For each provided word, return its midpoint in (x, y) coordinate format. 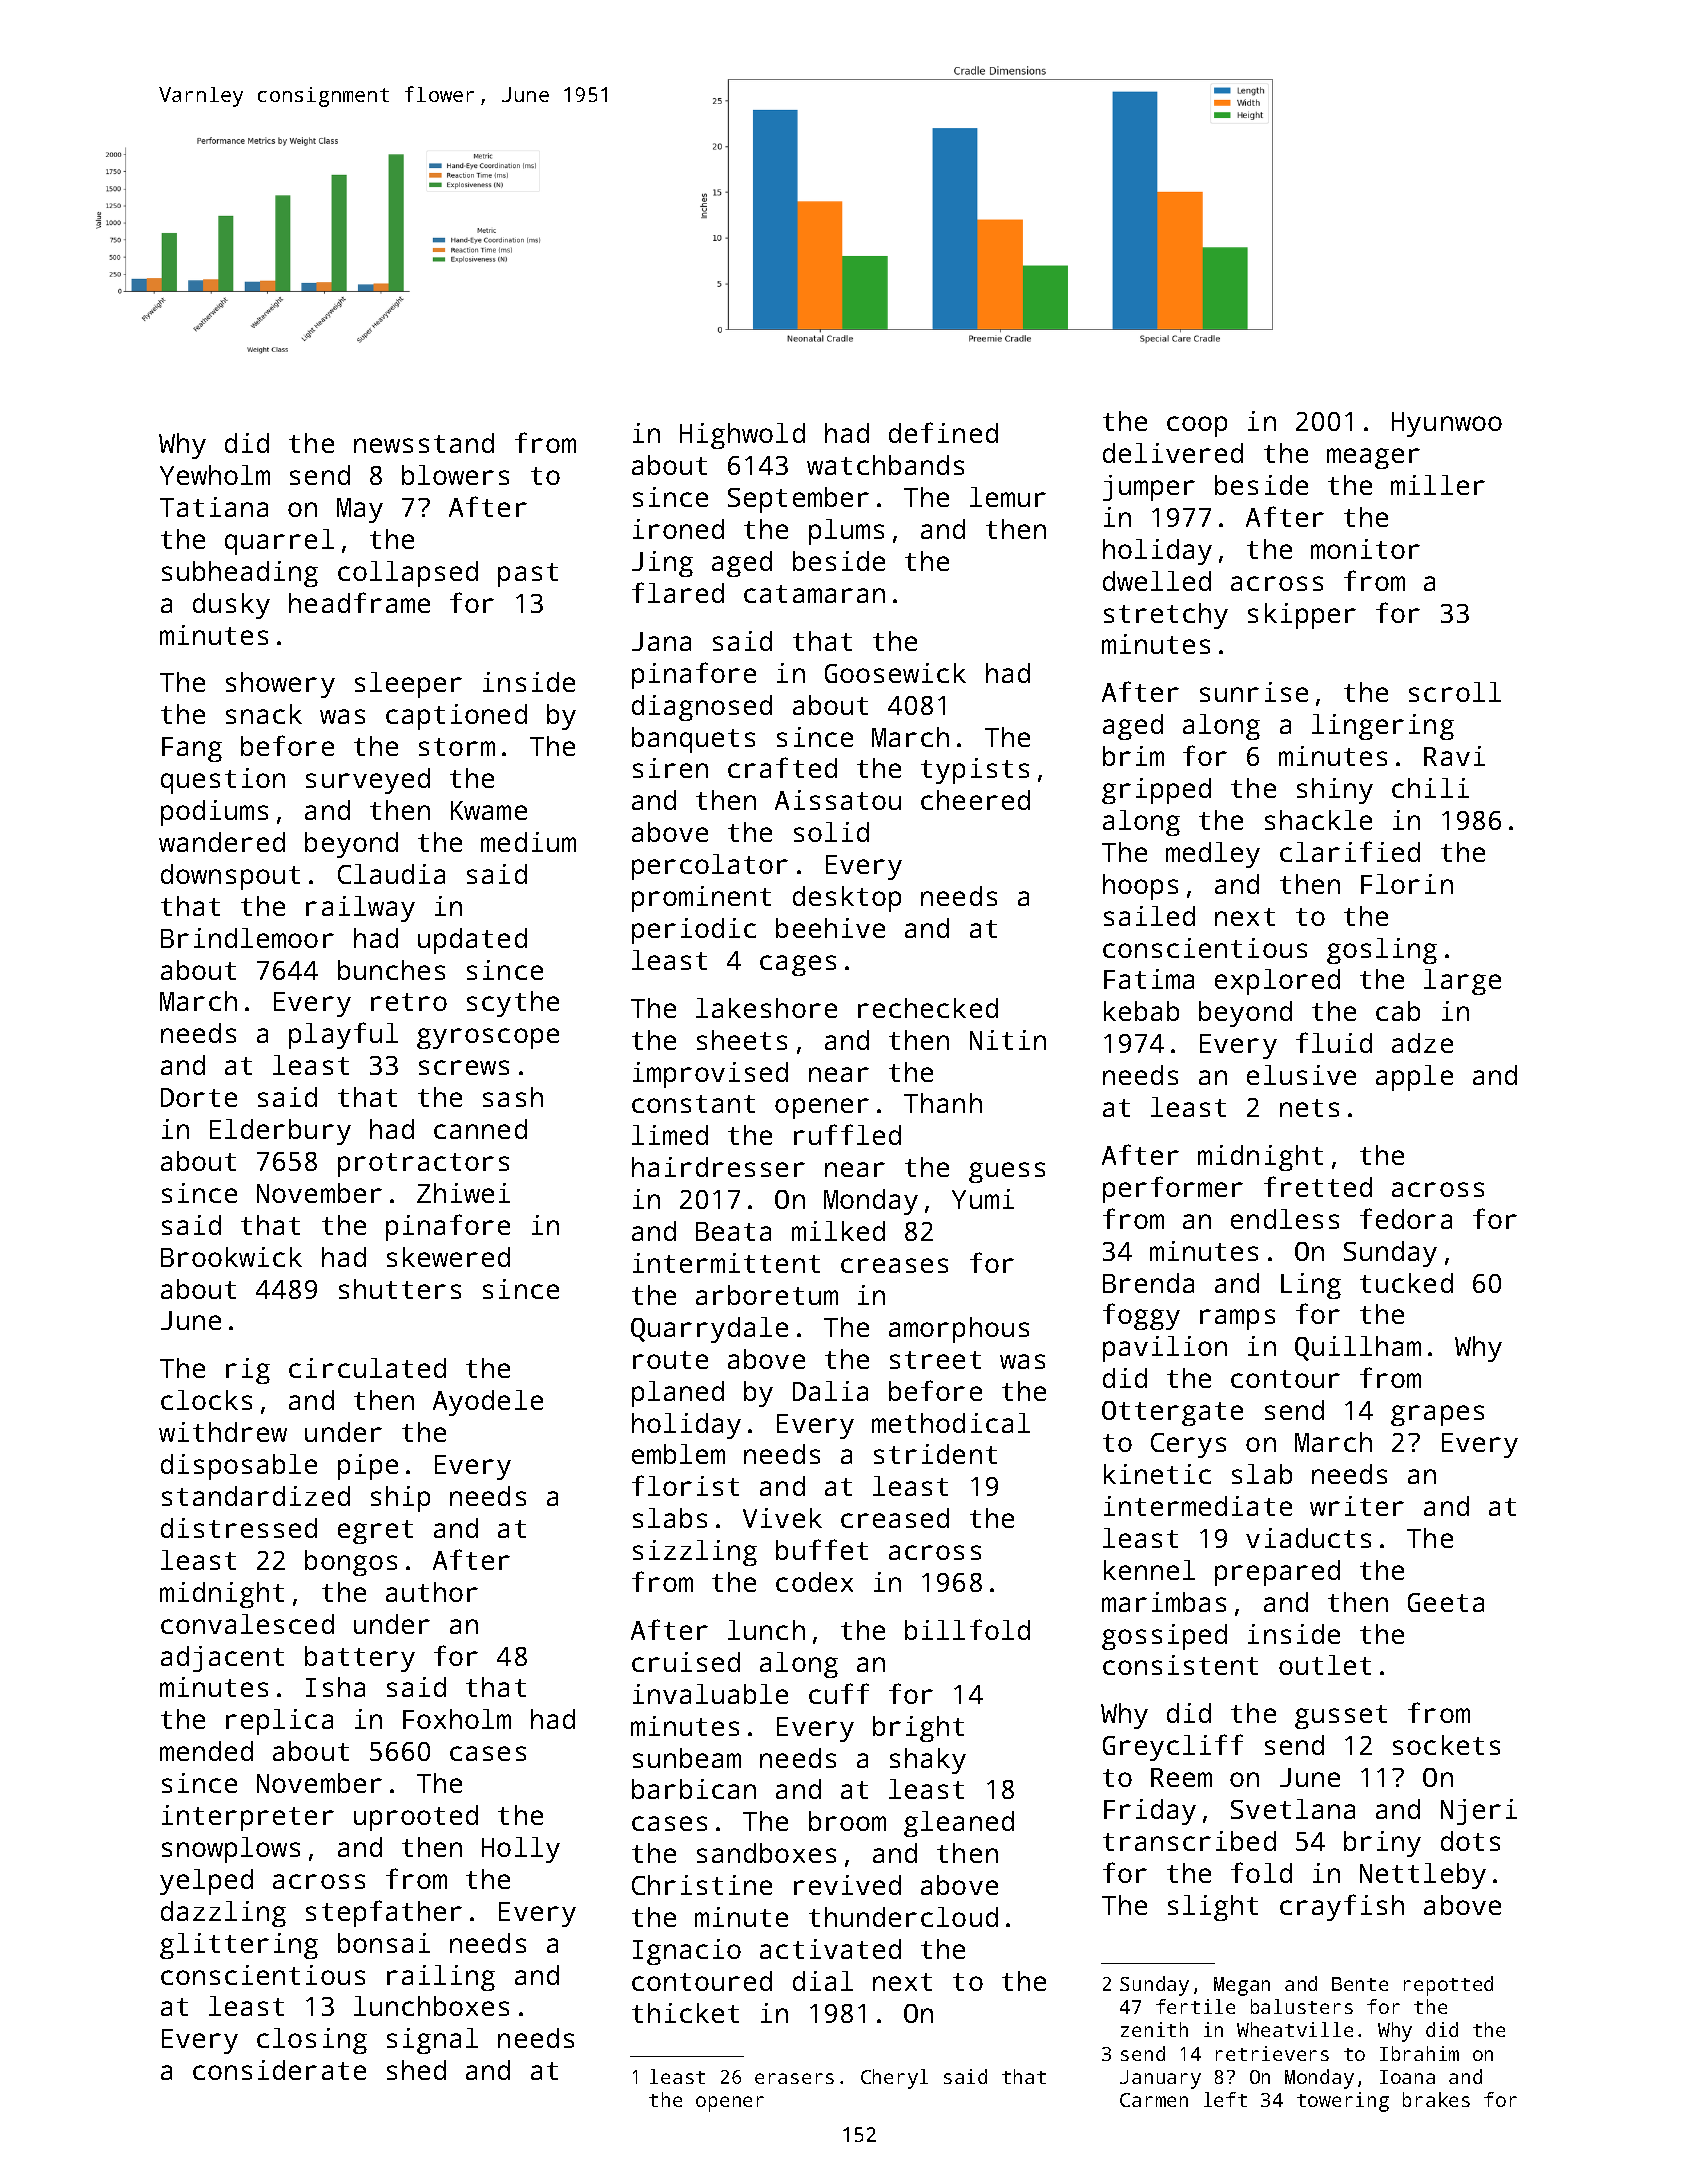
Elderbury (280, 1132)
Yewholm (215, 475)
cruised (686, 1662)
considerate (279, 2070)
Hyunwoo (1447, 424)
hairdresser (718, 1167)
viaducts (1308, 1538)
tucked (1406, 1283)
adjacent (222, 1659)
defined (943, 432)
